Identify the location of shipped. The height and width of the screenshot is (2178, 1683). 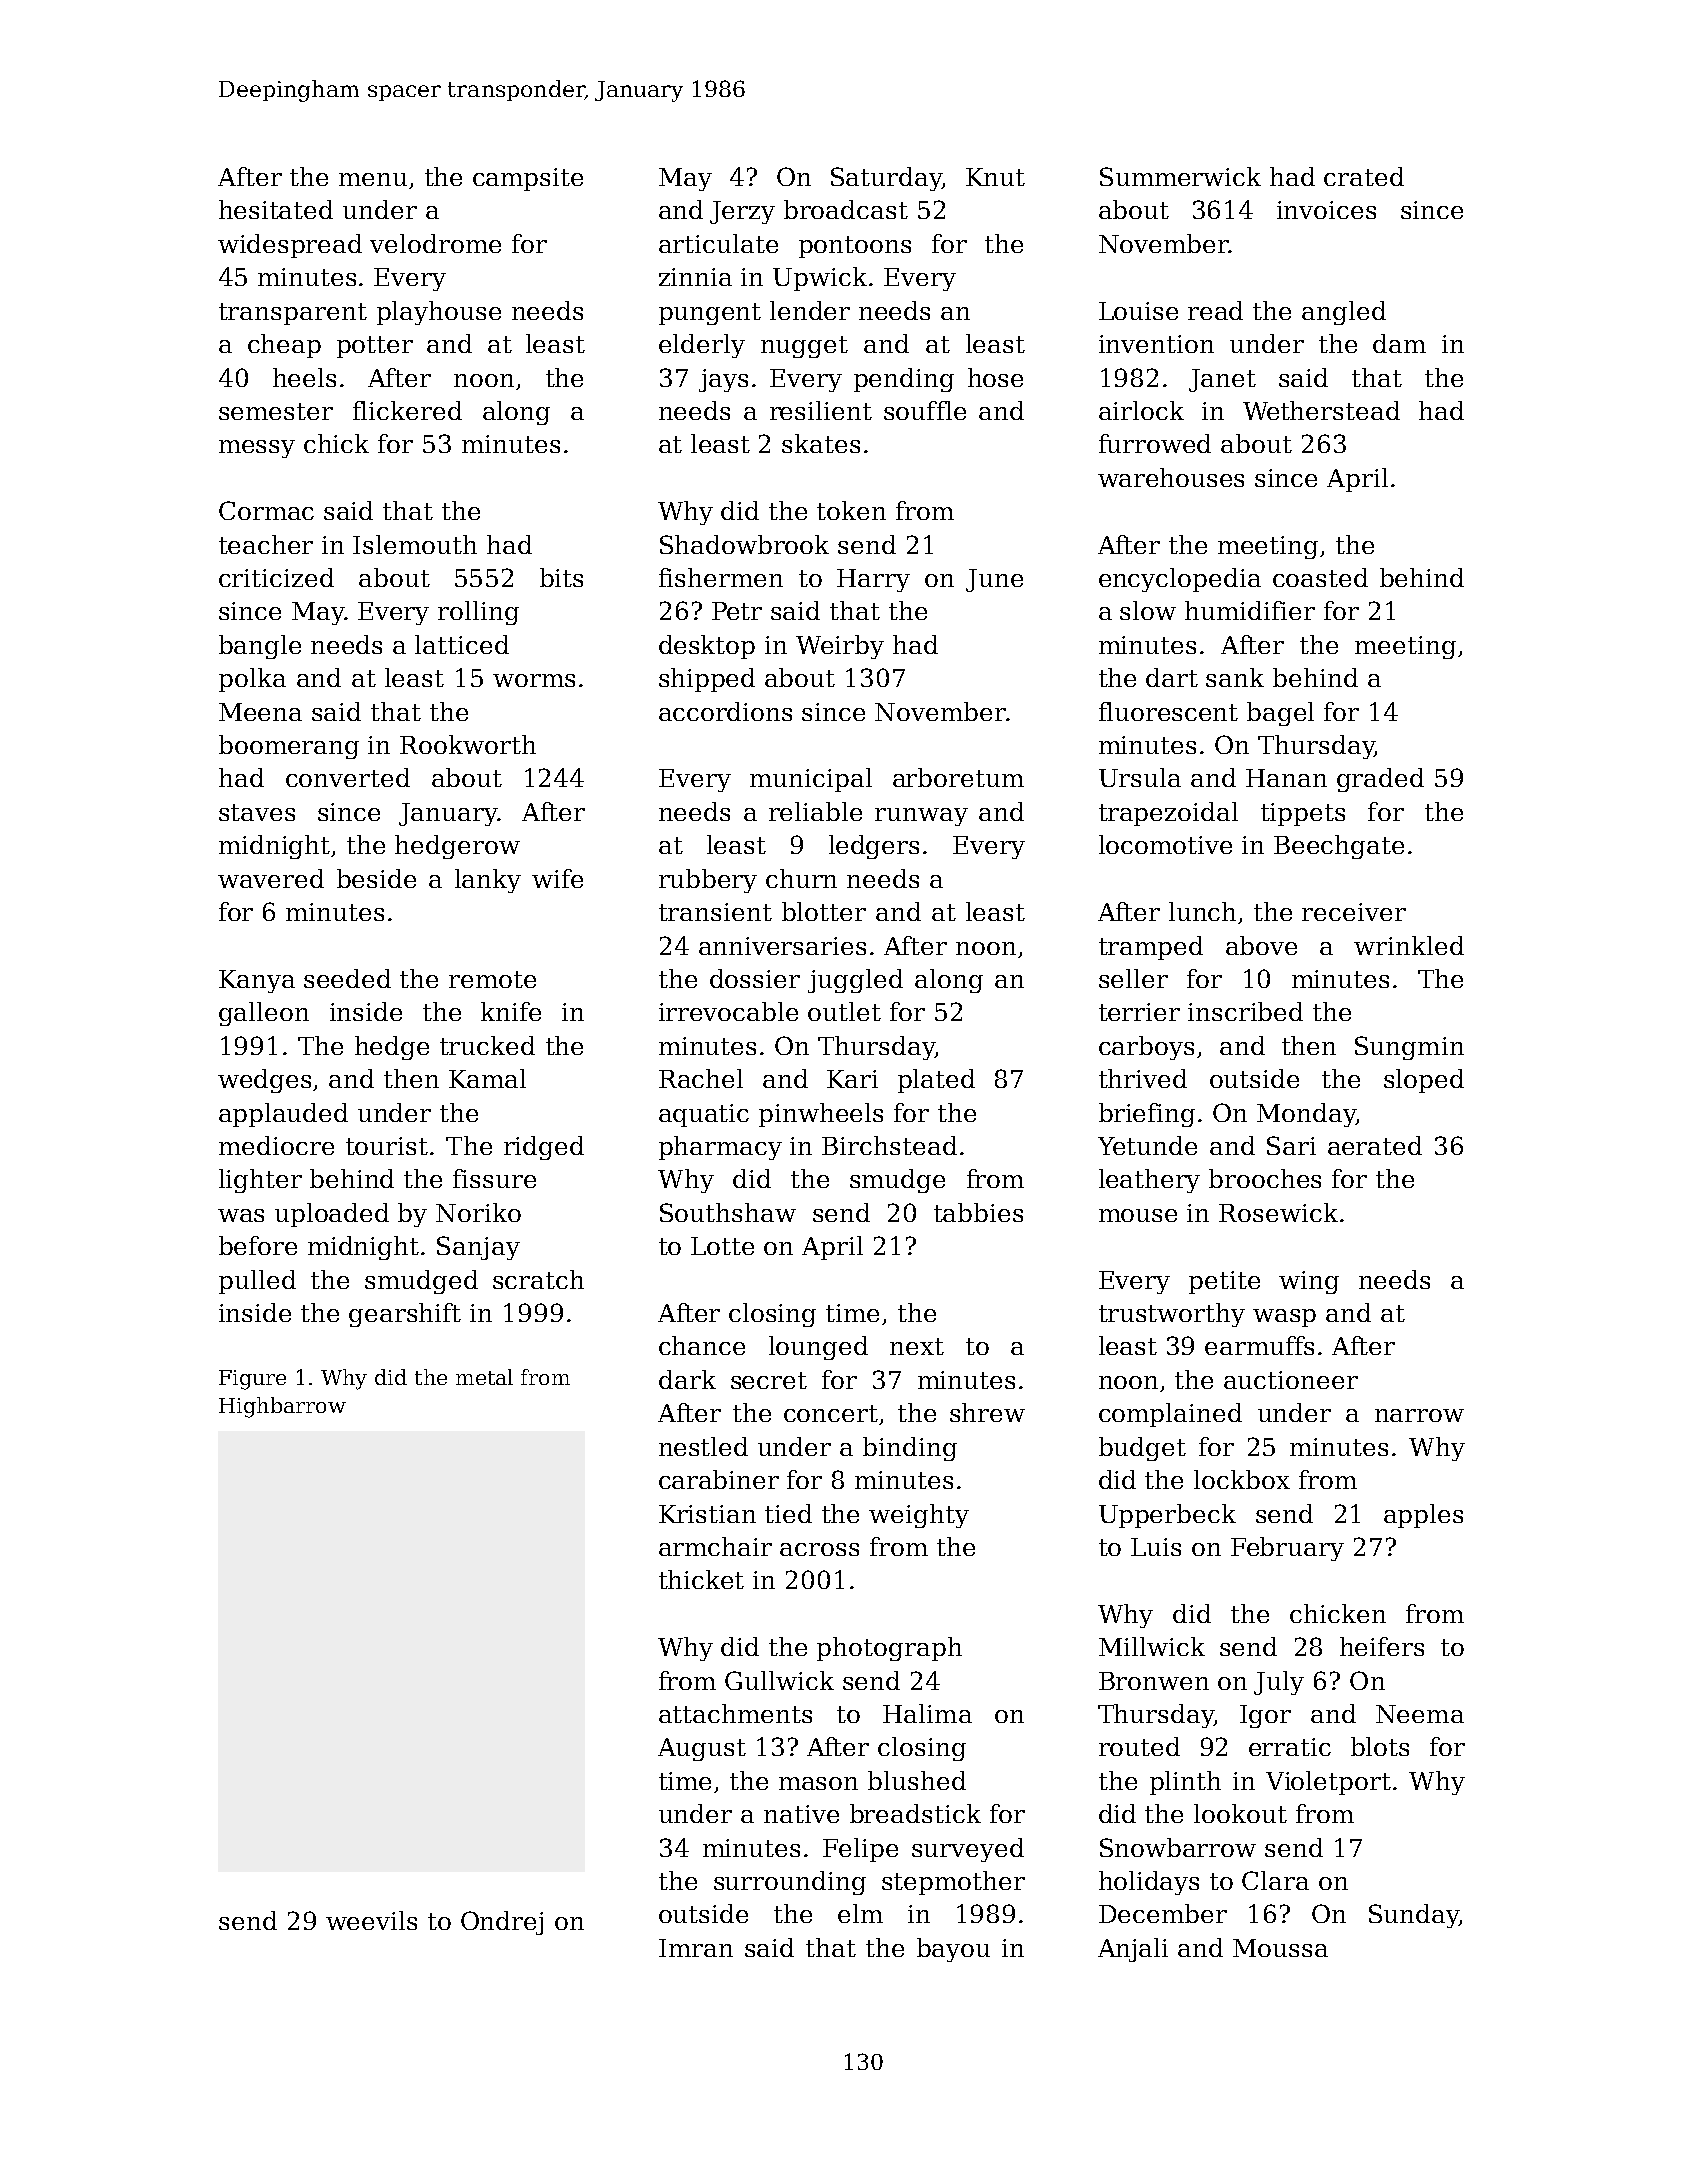
(707, 680).
